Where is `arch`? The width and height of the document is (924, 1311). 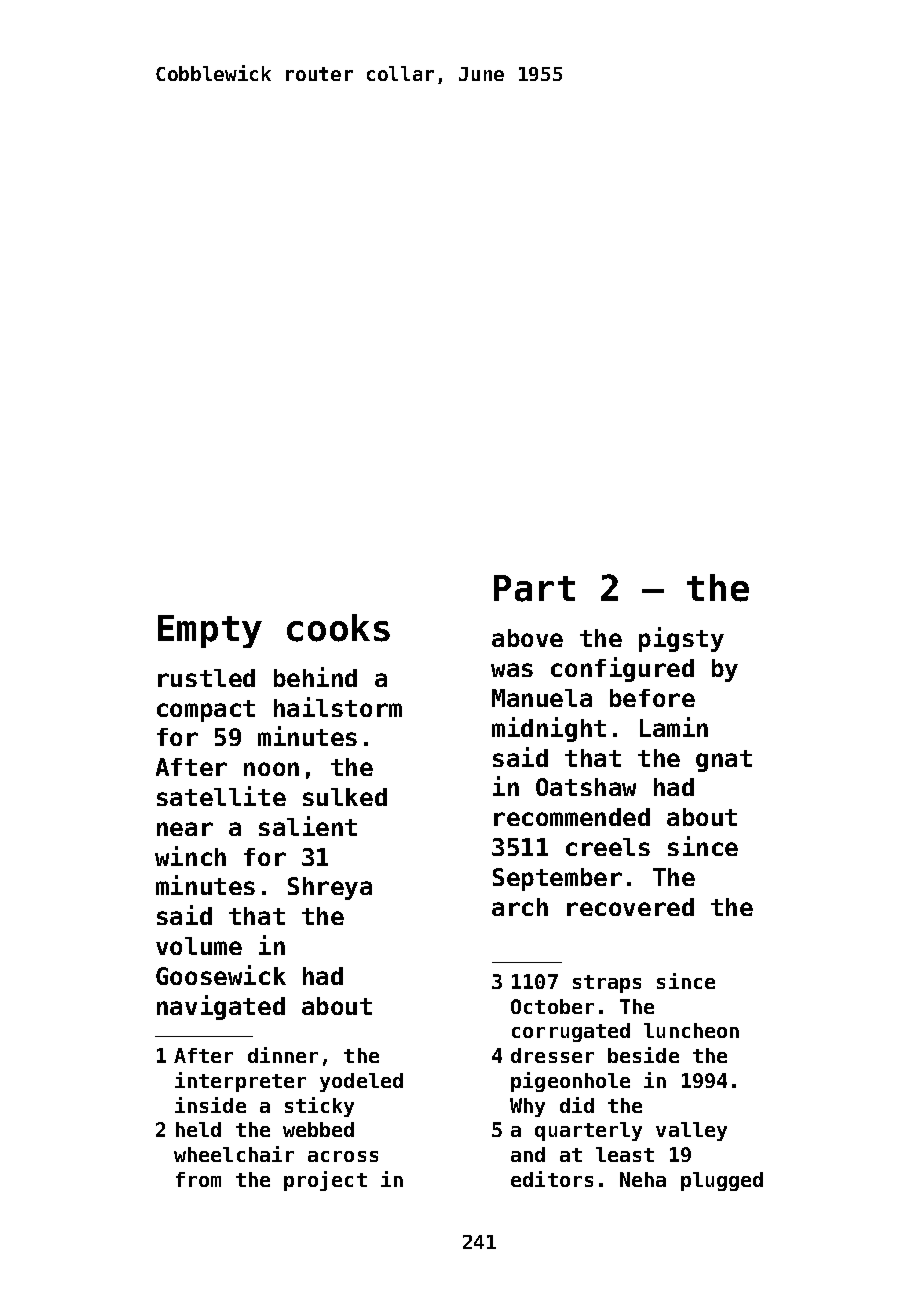
arch is located at coordinates (520, 907).
